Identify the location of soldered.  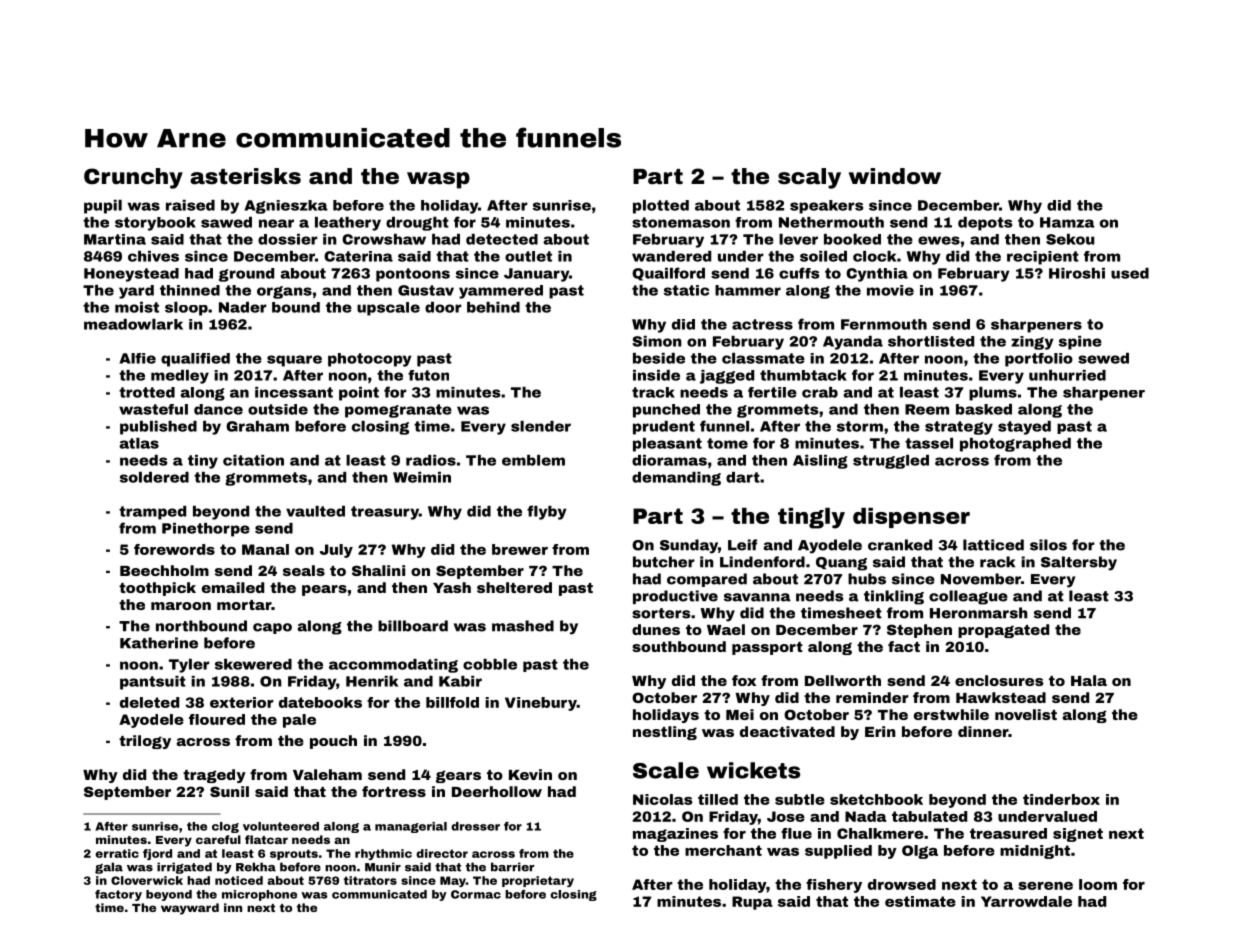
(154, 477).
